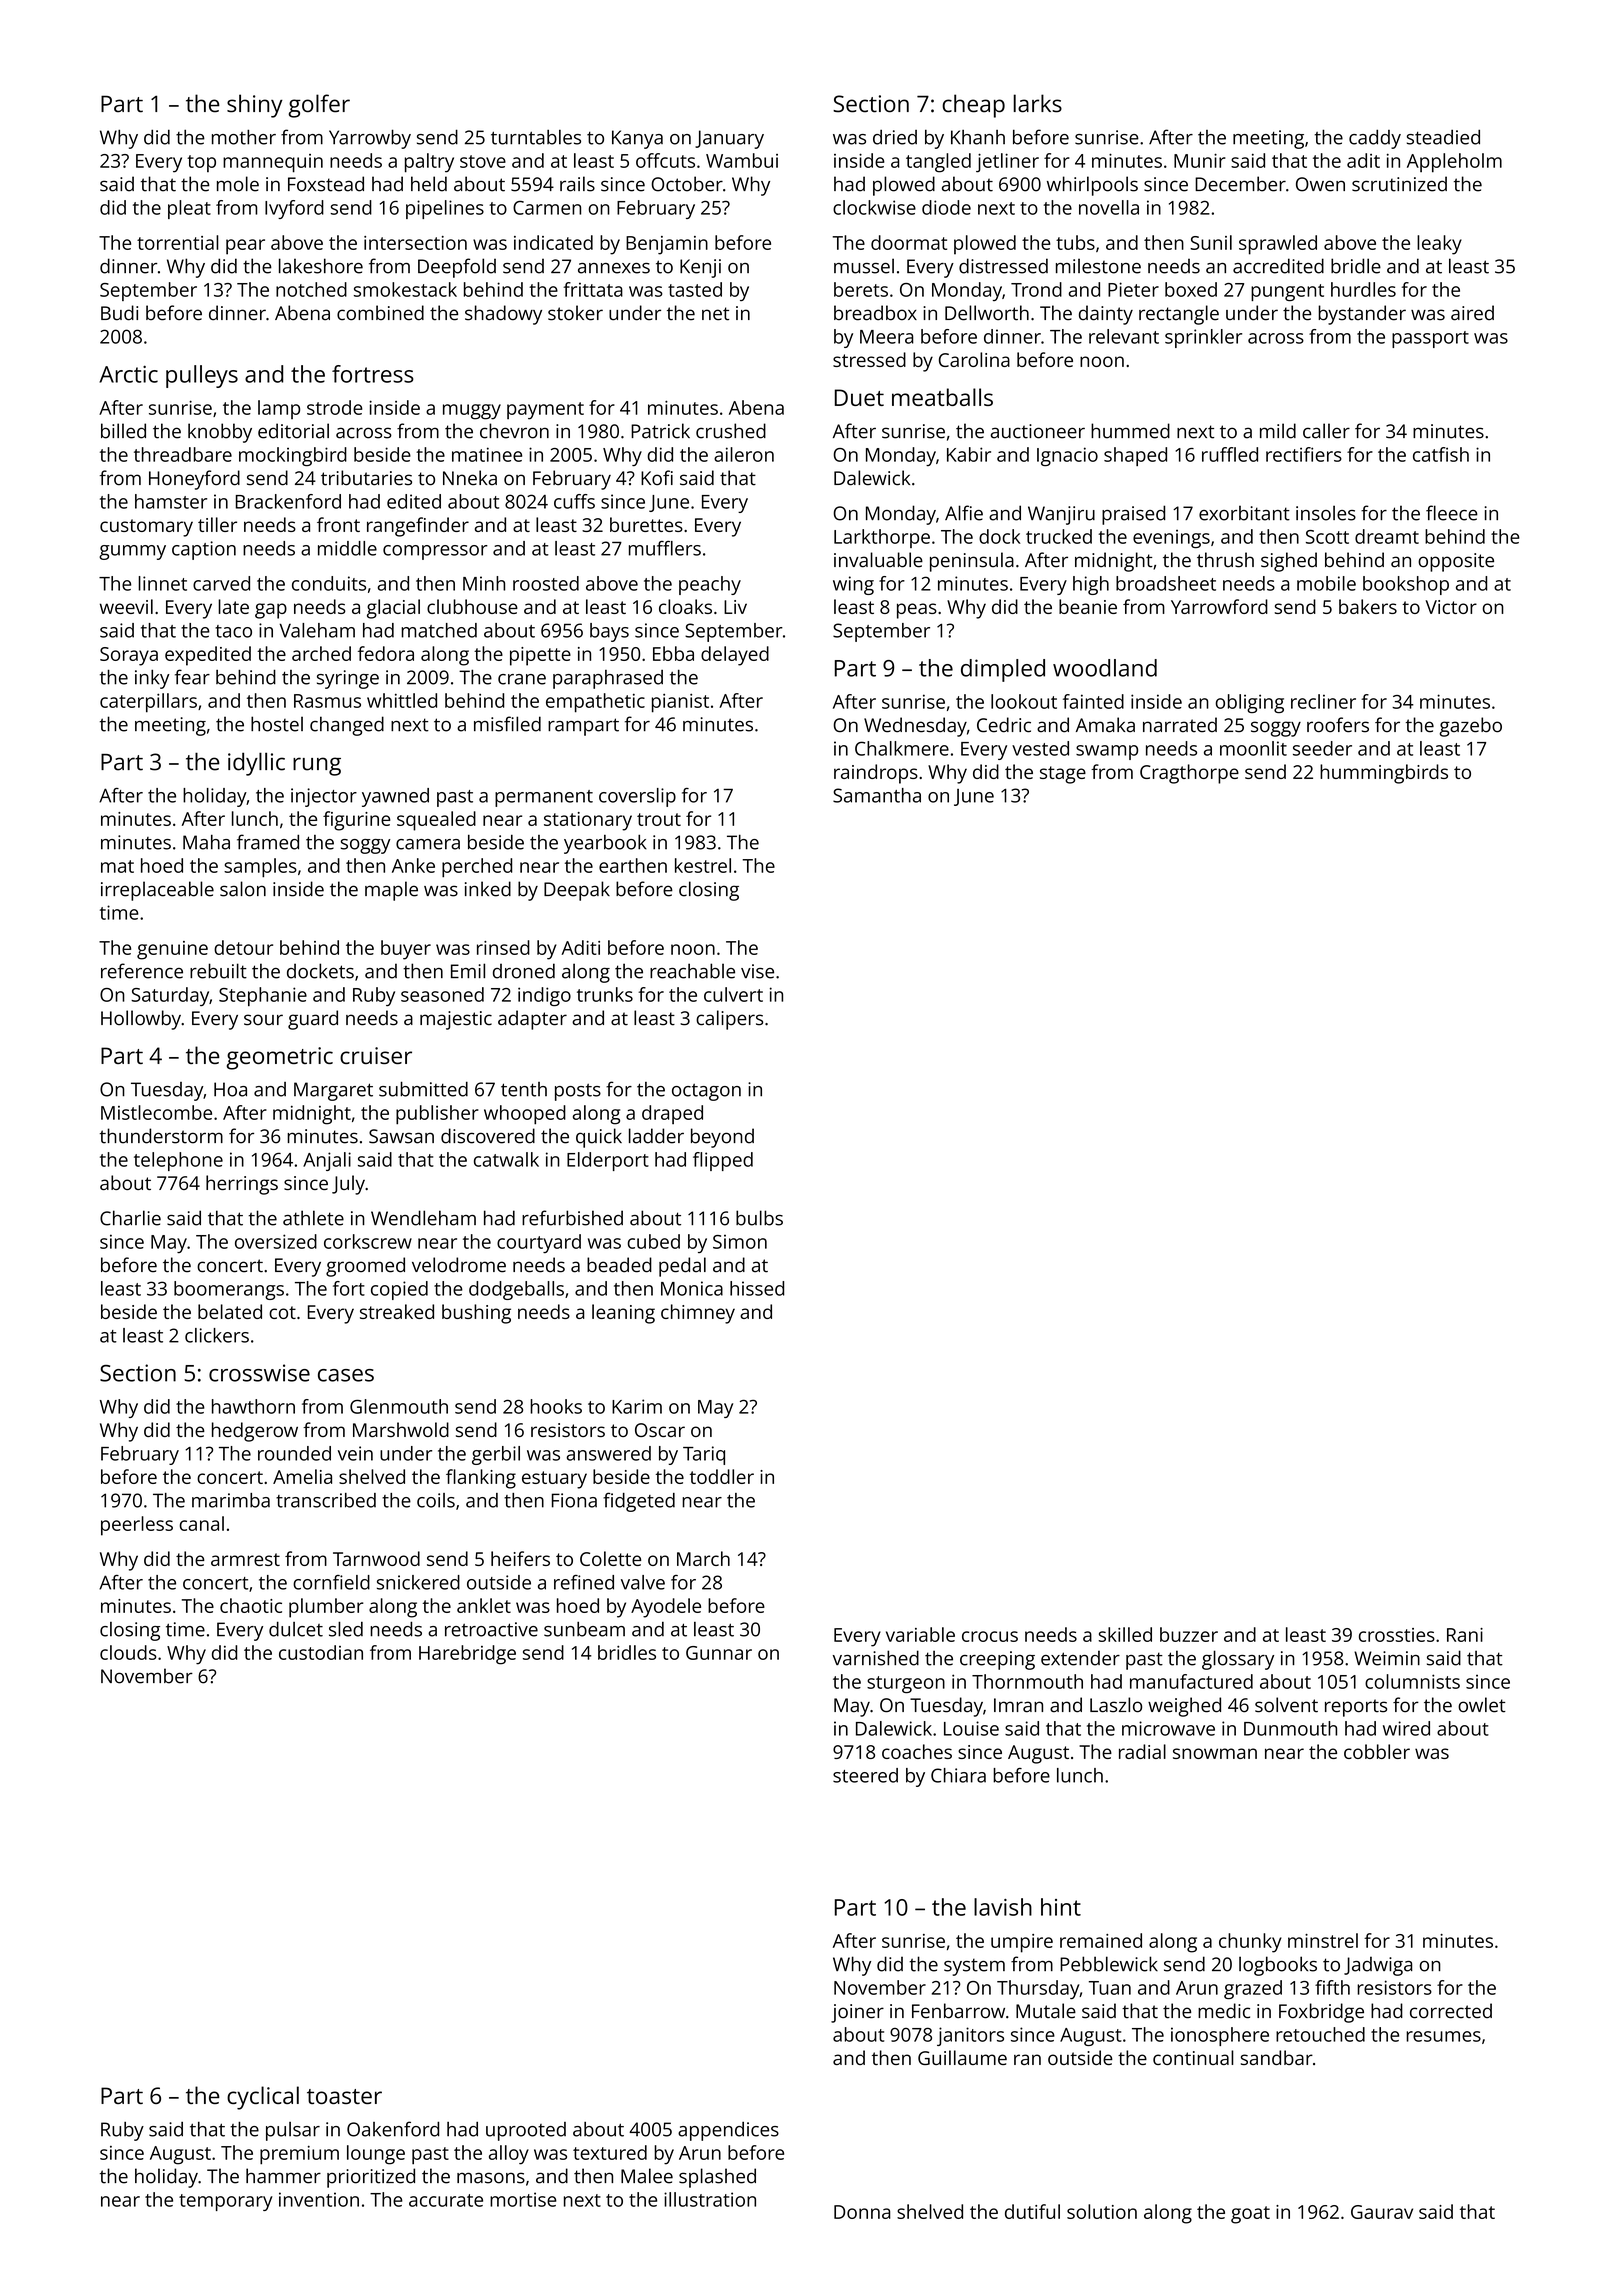 The image size is (1620, 2292). Describe the element at coordinates (1443, 137) in the document. I see `steadied` at that location.
